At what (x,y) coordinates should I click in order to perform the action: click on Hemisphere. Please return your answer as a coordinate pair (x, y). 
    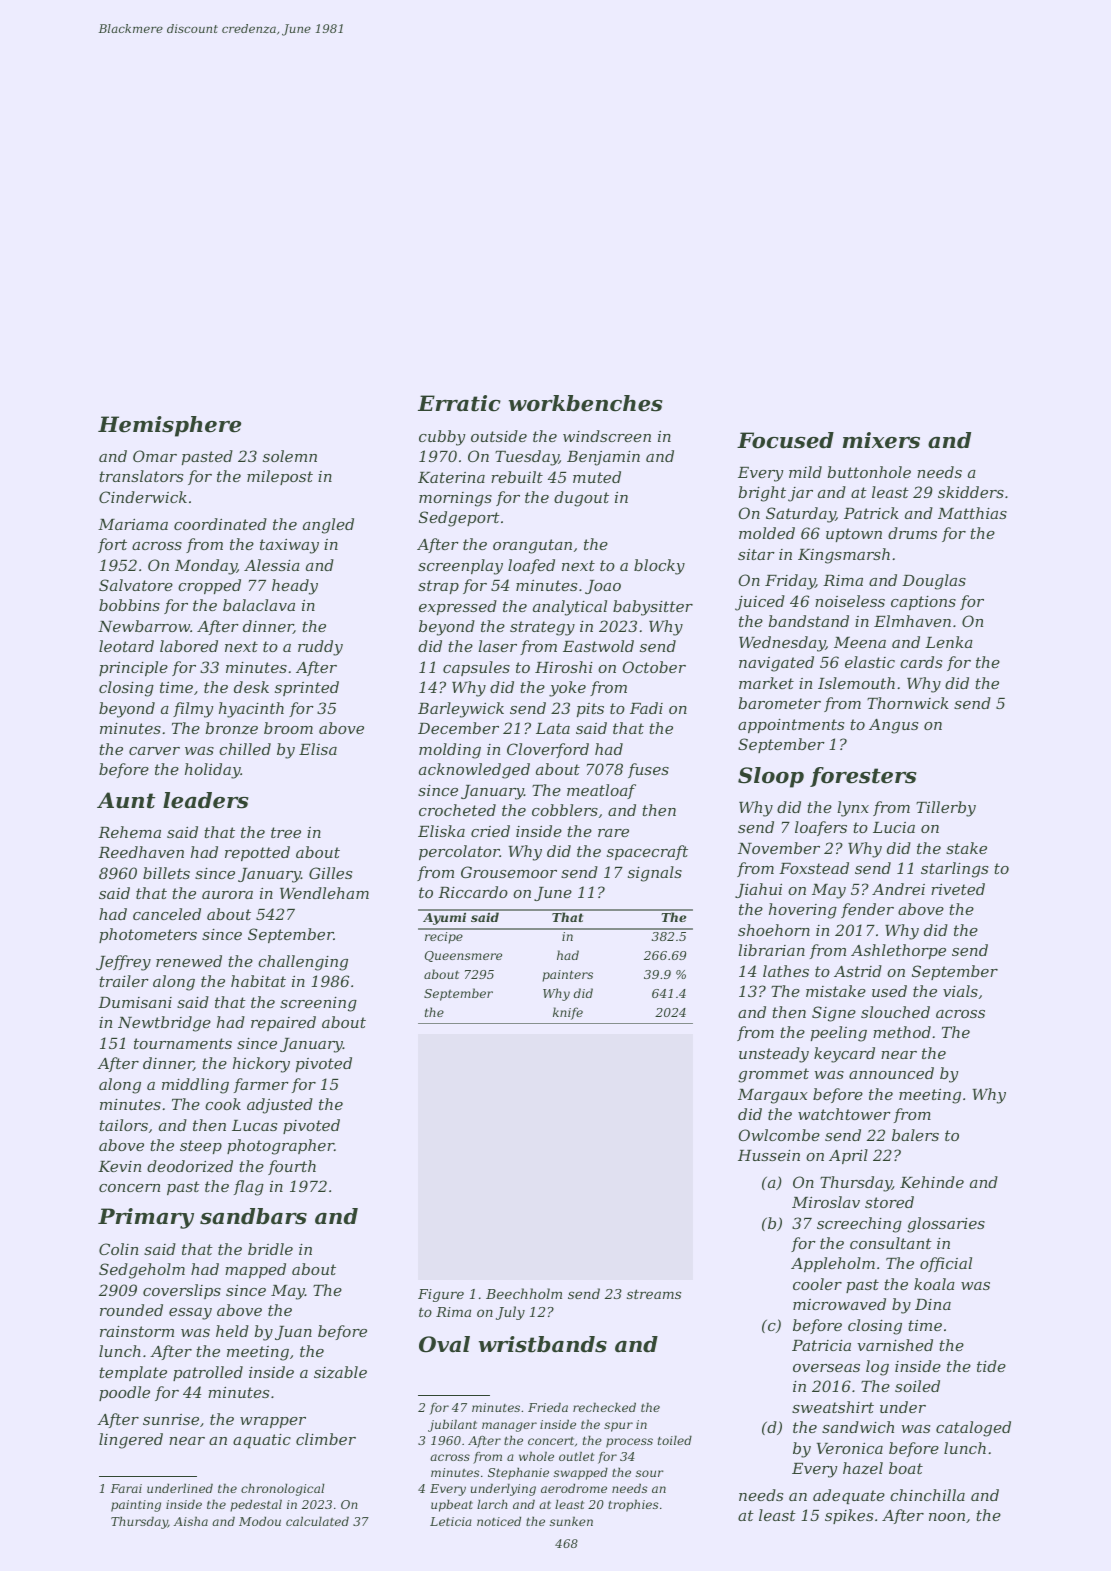
    Looking at the image, I should click on (169, 426).
